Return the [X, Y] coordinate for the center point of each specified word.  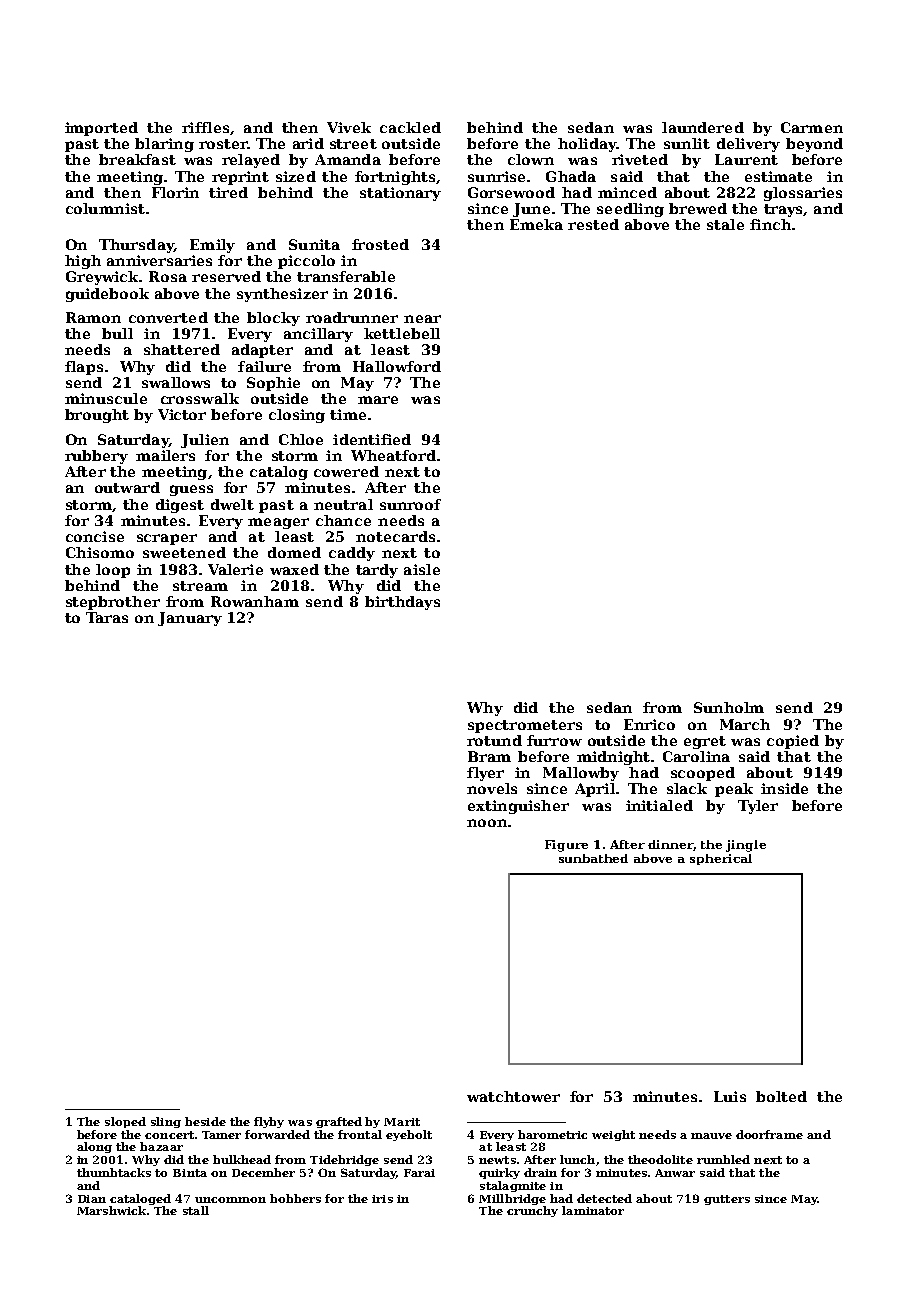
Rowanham [255, 601]
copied [793, 742]
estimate [778, 176]
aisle [422, 569]
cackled [410, 127]
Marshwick [111, 1210]
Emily [212, 246]
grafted [339, 1122]
